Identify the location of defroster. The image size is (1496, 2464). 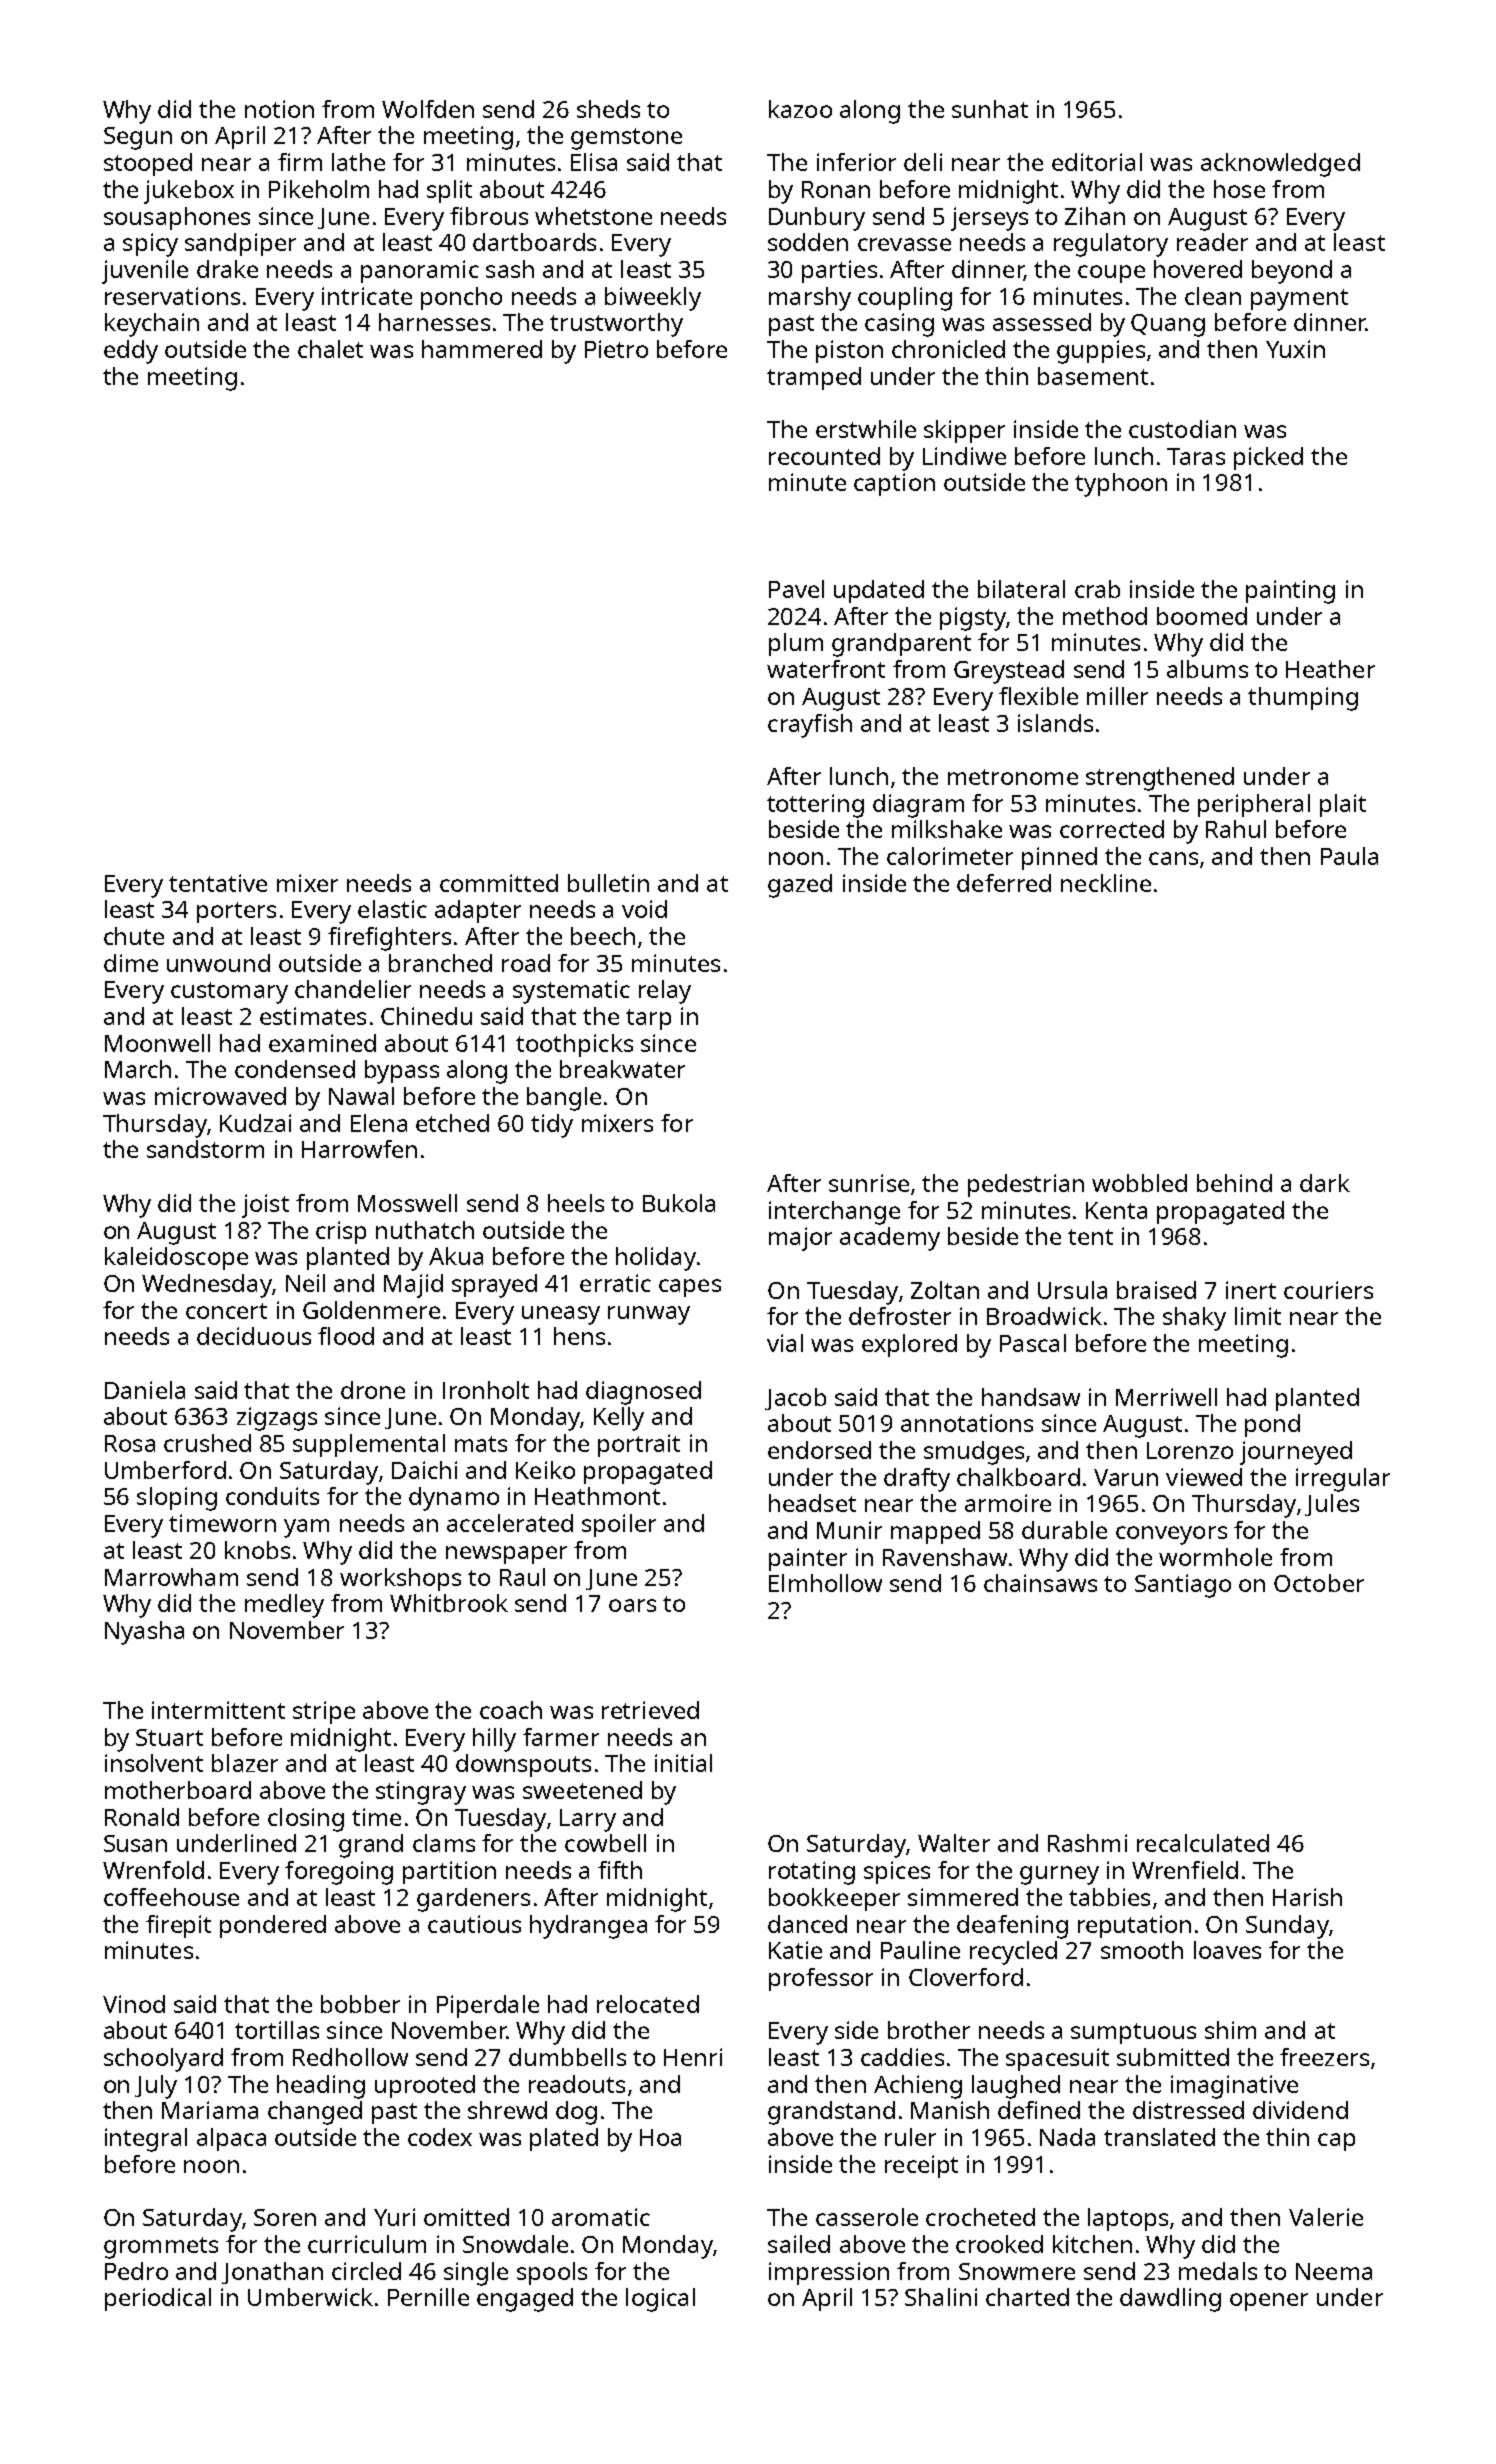
(900, 1316).
